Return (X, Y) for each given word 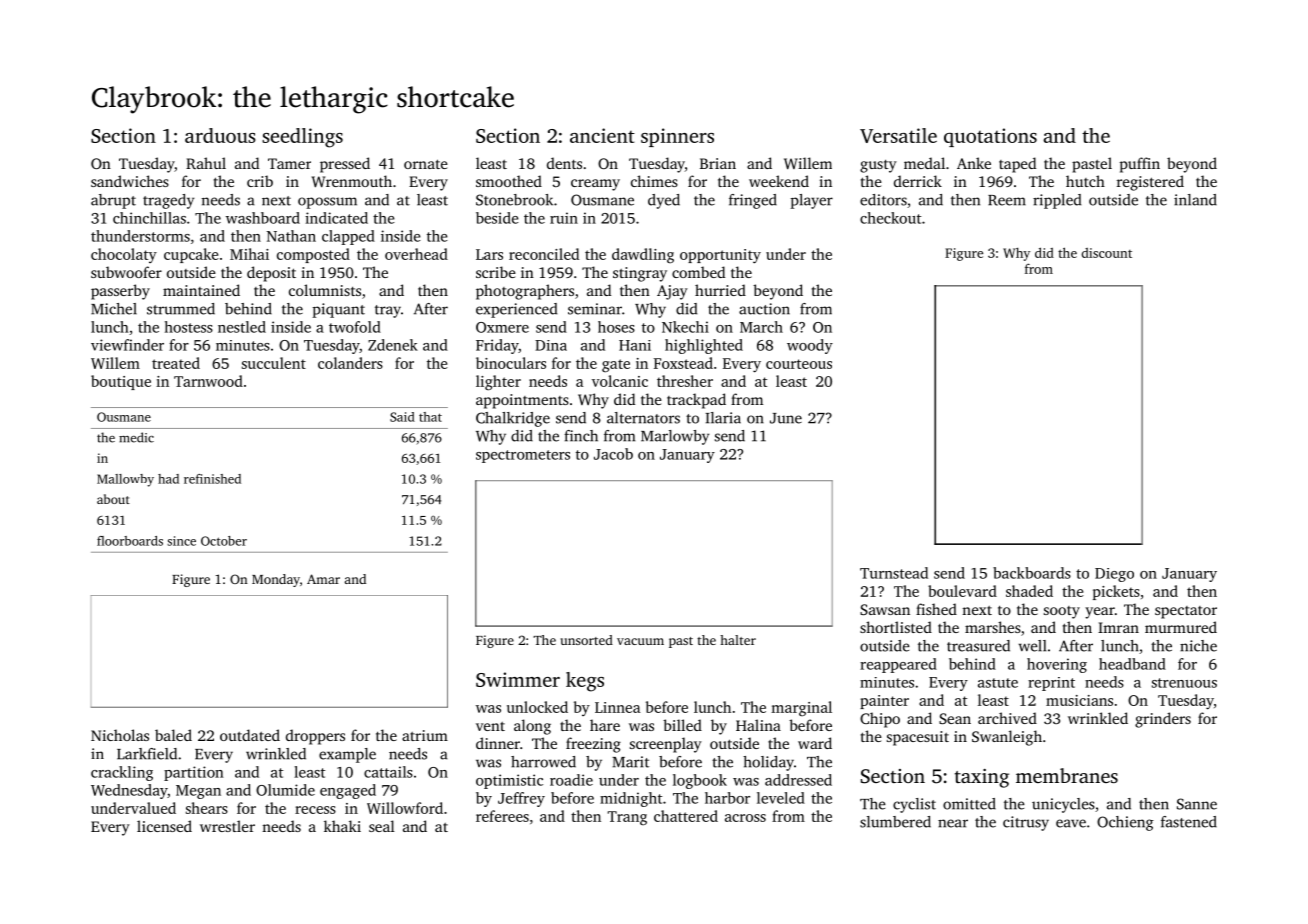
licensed (164, 826)
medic (136, 437)
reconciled (544, 254)
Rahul (206, 163)
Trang (627, 818)
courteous (799, 364)
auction (764, 309)
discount (1106, 253)
